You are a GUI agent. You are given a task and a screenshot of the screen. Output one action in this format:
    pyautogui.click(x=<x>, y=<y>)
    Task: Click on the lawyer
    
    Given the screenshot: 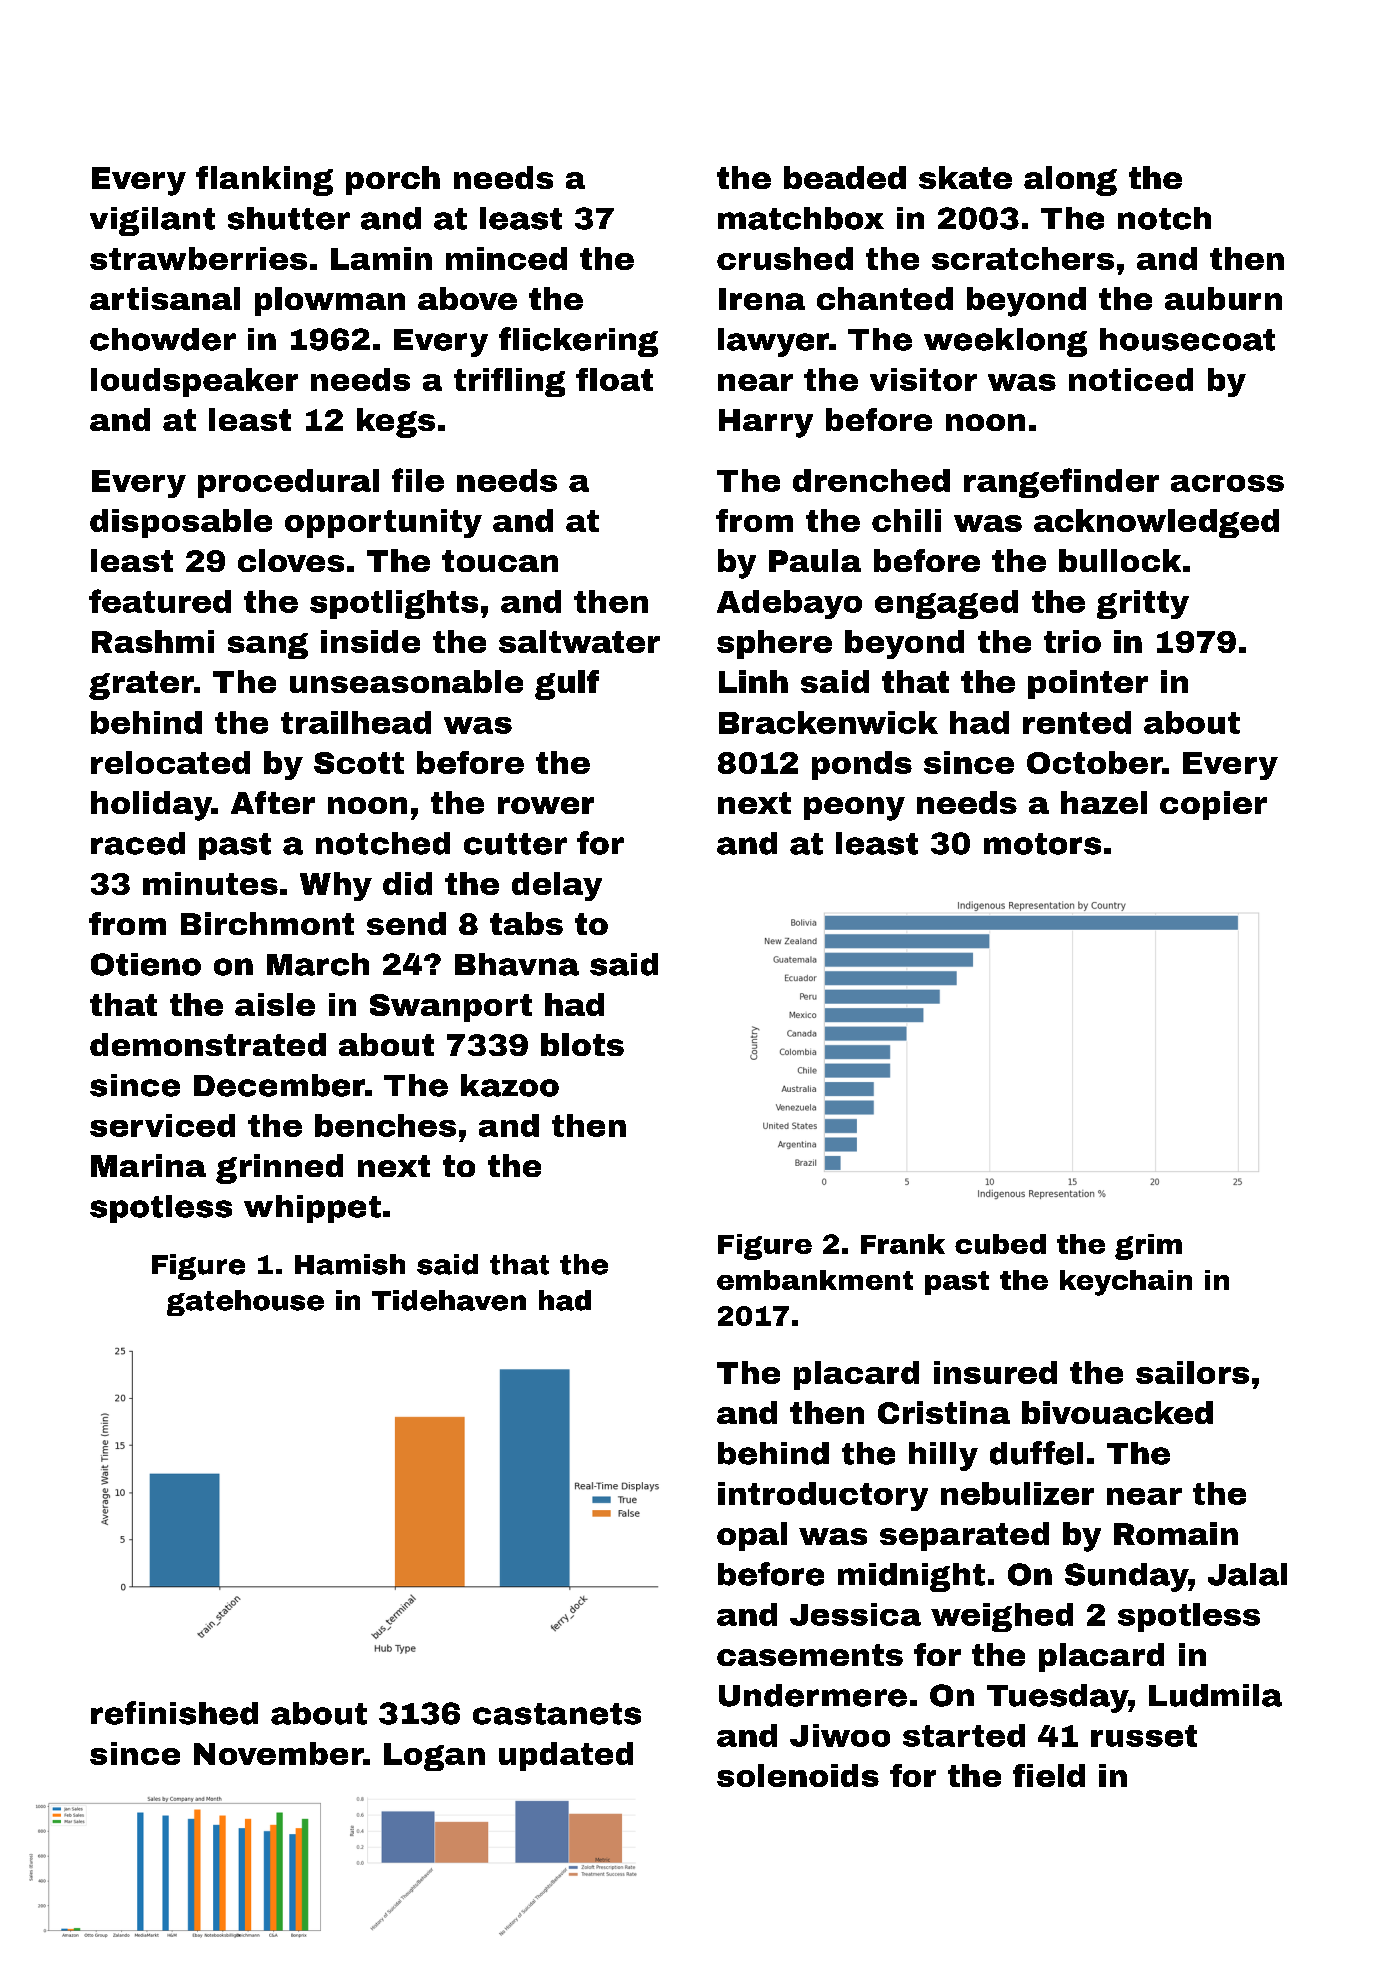 What is the action you would take?
    pyautogui.click(x=773, y=342)
